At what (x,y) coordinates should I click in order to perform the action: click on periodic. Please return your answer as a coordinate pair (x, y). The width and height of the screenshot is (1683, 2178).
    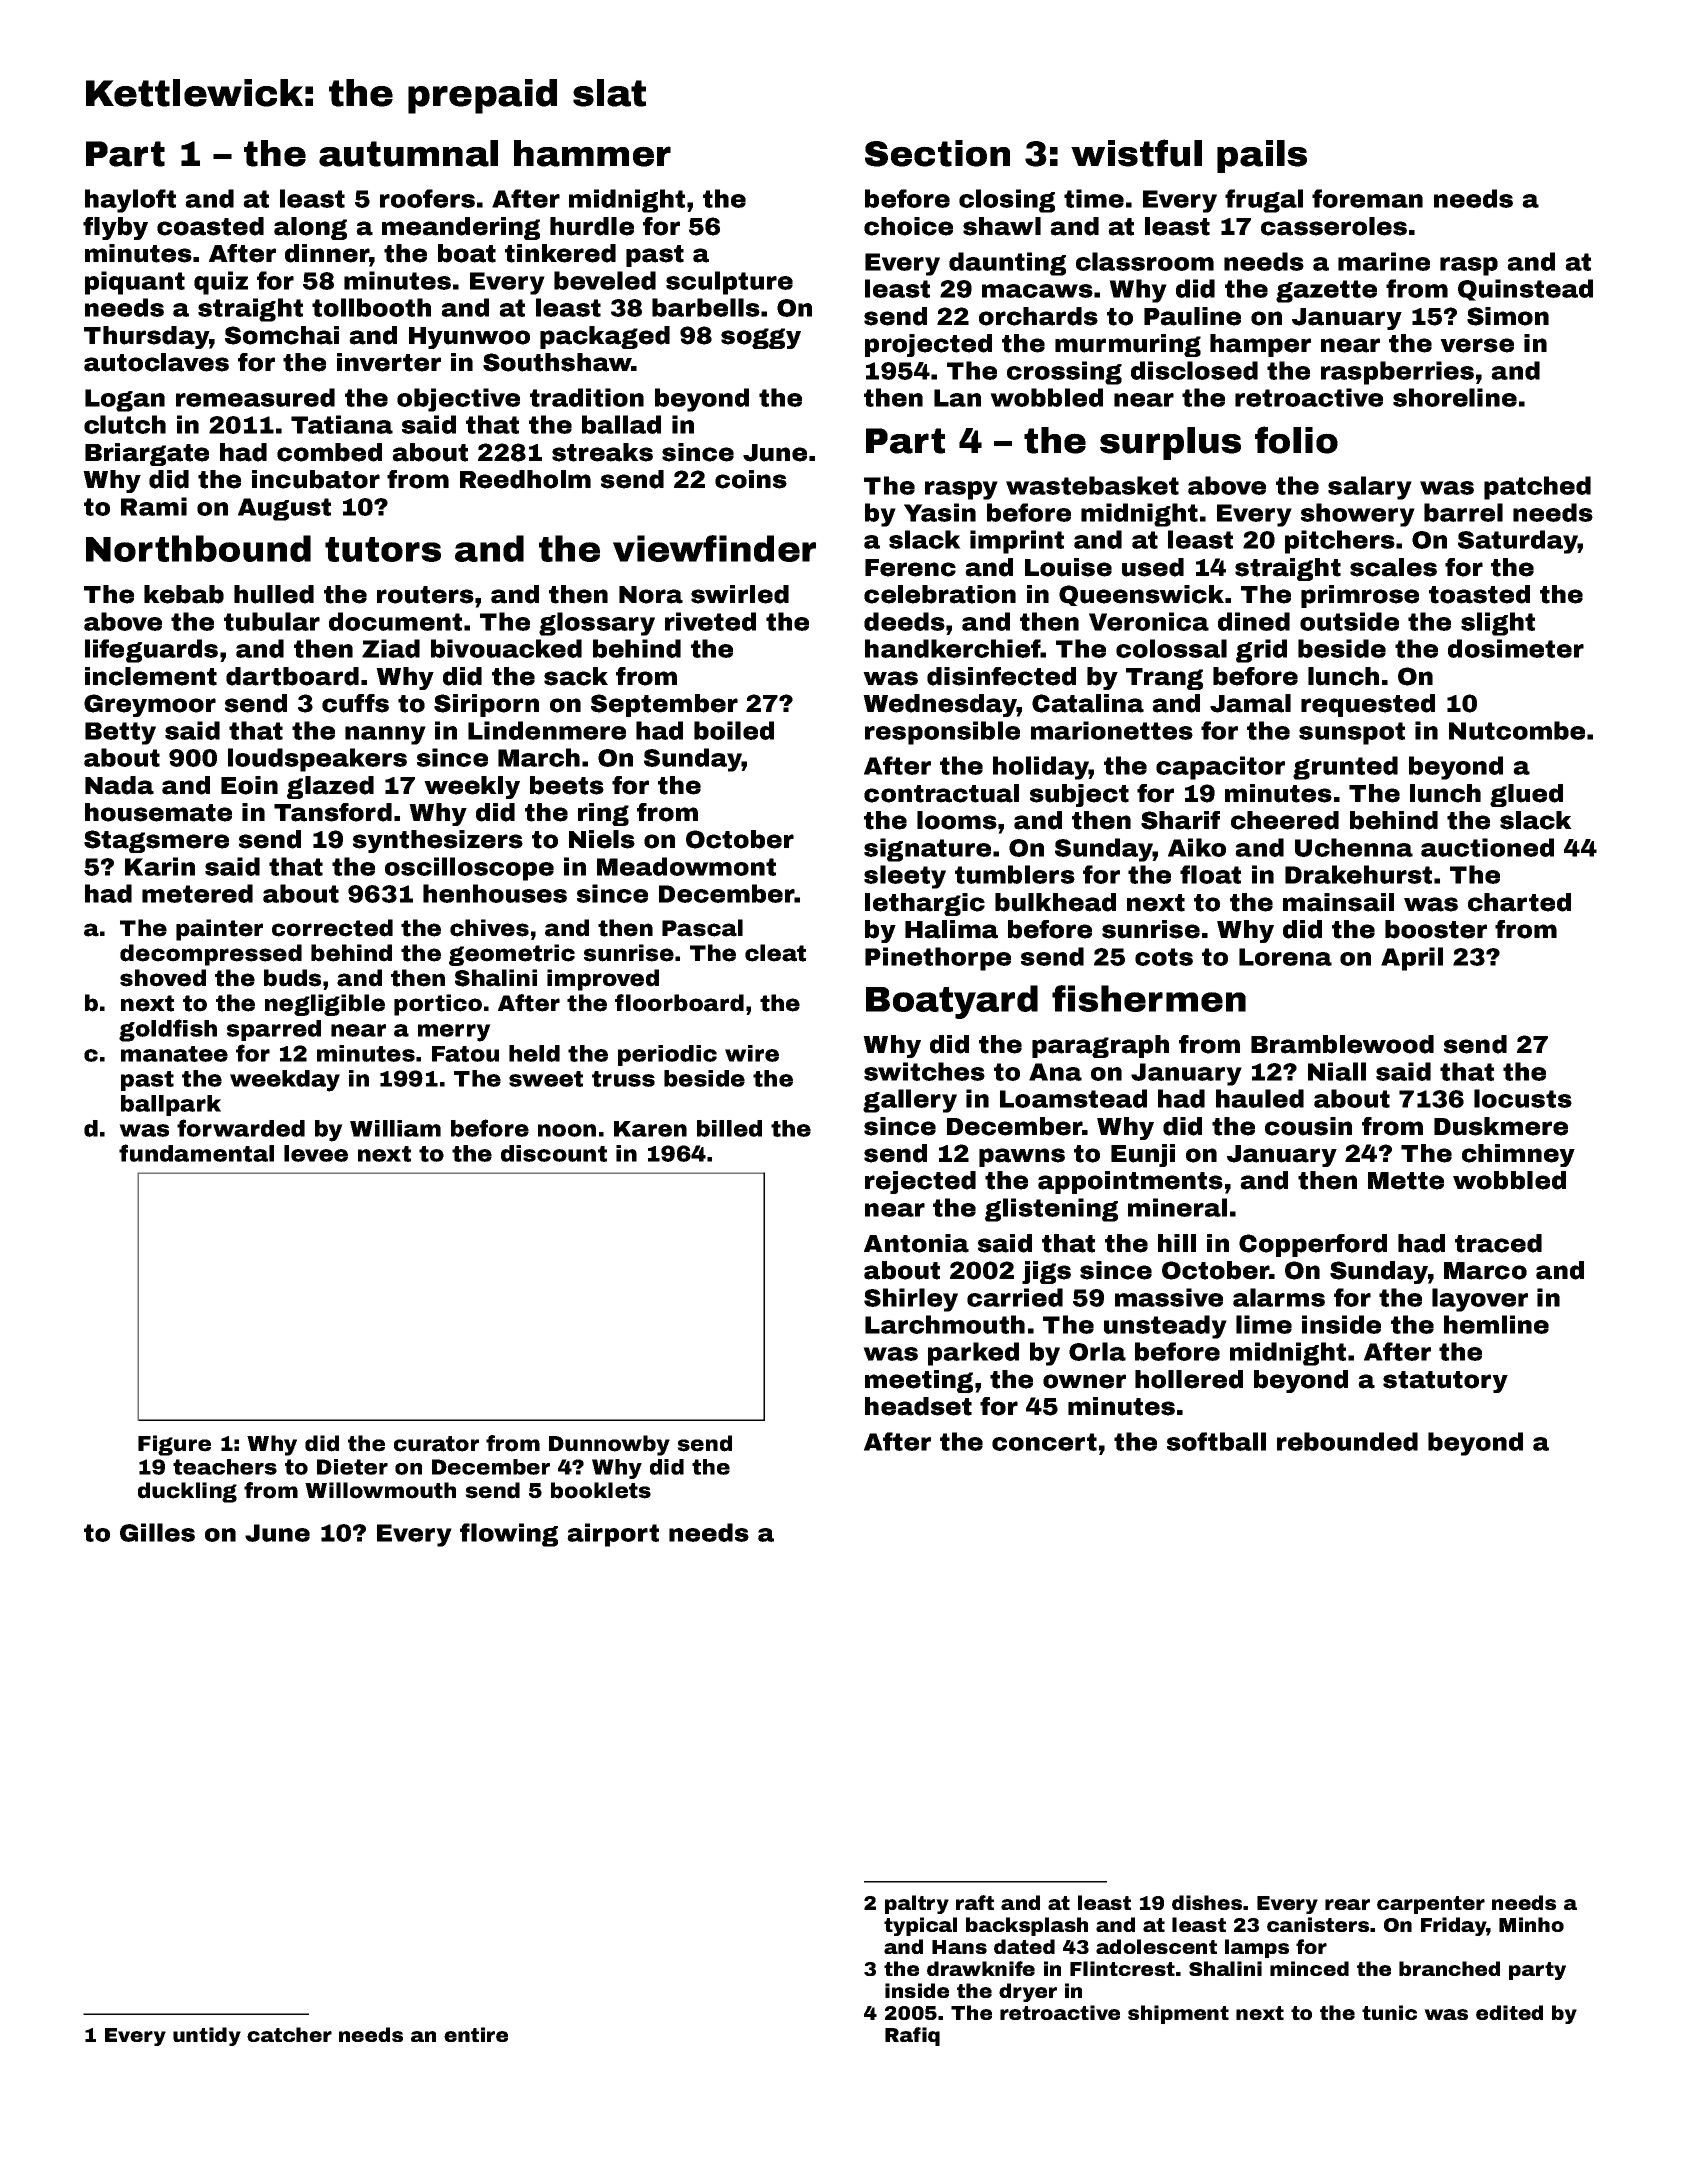
    Looking at the image, I should click on (667, 1055).
